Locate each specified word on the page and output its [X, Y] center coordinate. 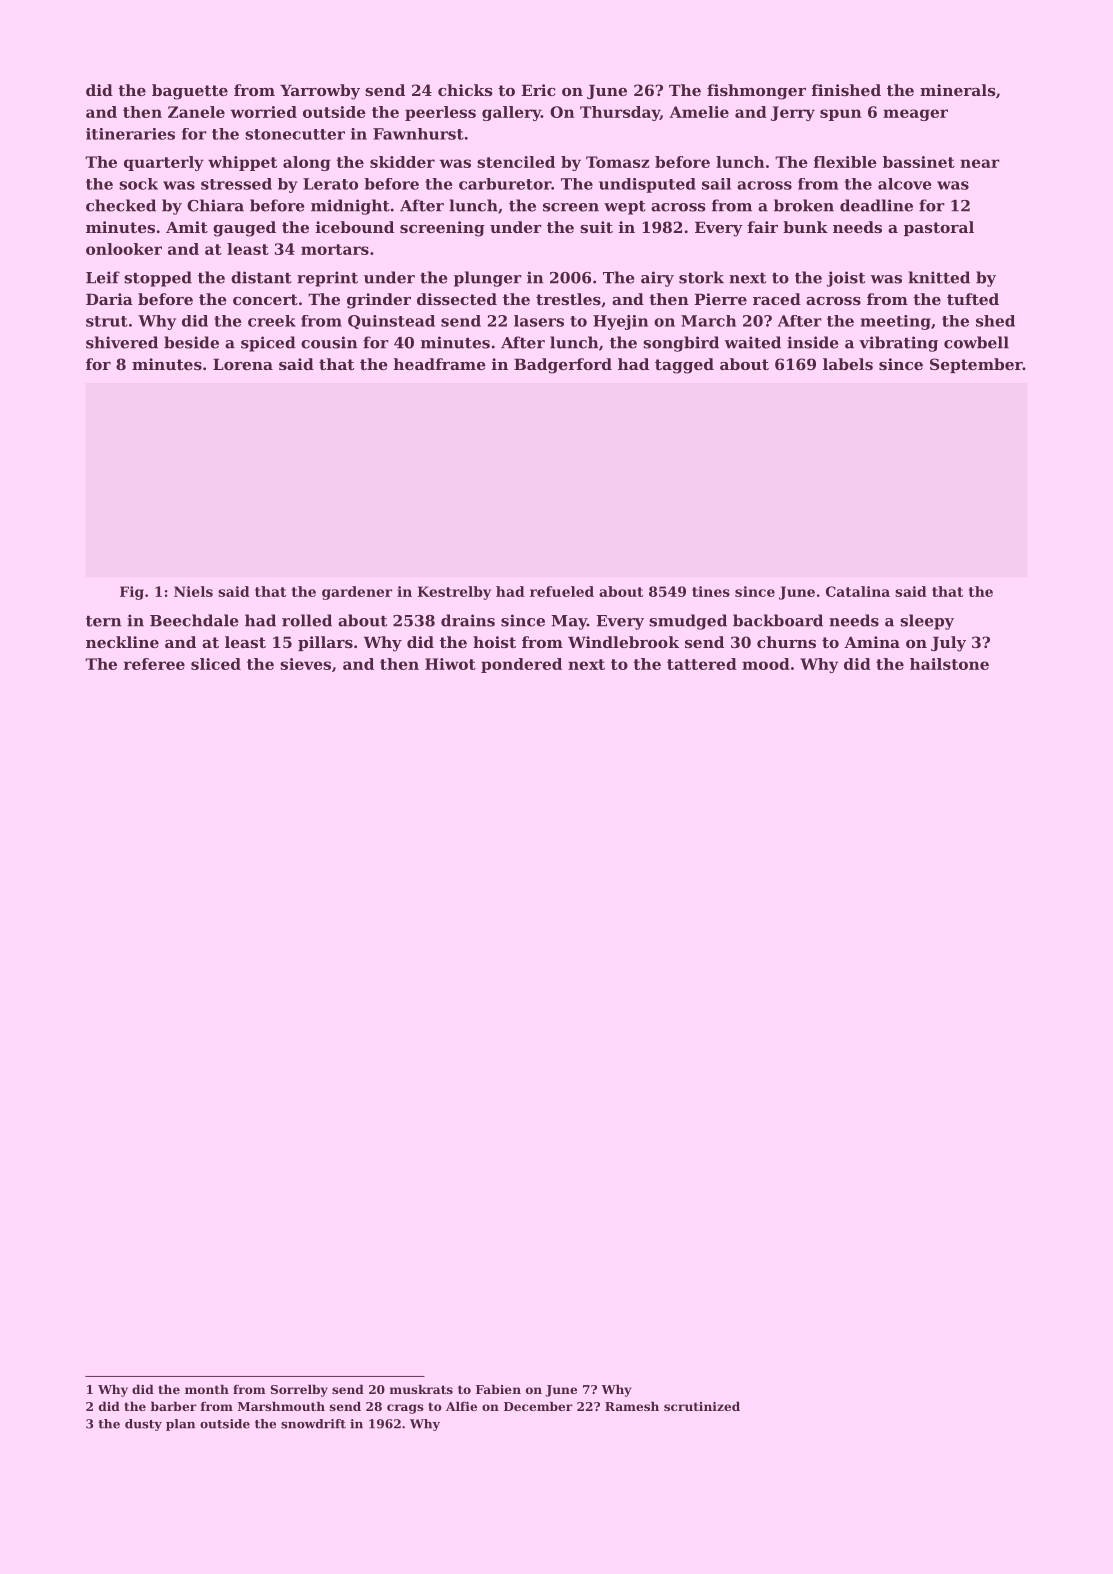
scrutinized [702, 1406]
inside [812, 342]
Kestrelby [454, 593]
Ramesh [632, 1406]
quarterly [164, 163]
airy [657, 279]
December [538, 1406]
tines [711, 591]
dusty [143, 1425]
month [207, 1389]
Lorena [243, 364]
